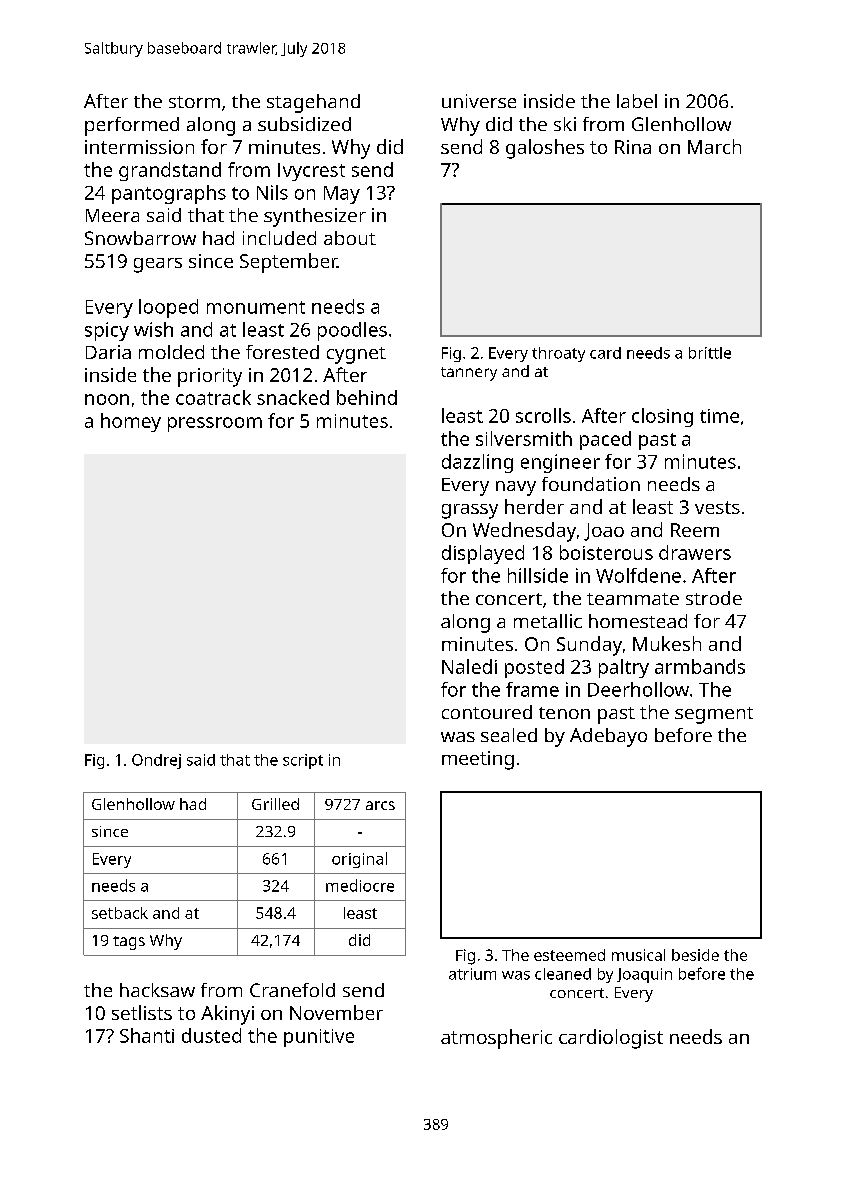 The width and height of the image is (846, 1201). What do you see at coordinates (194, 102) in the image?
I see `storm` at bounding box center [194, 102].
